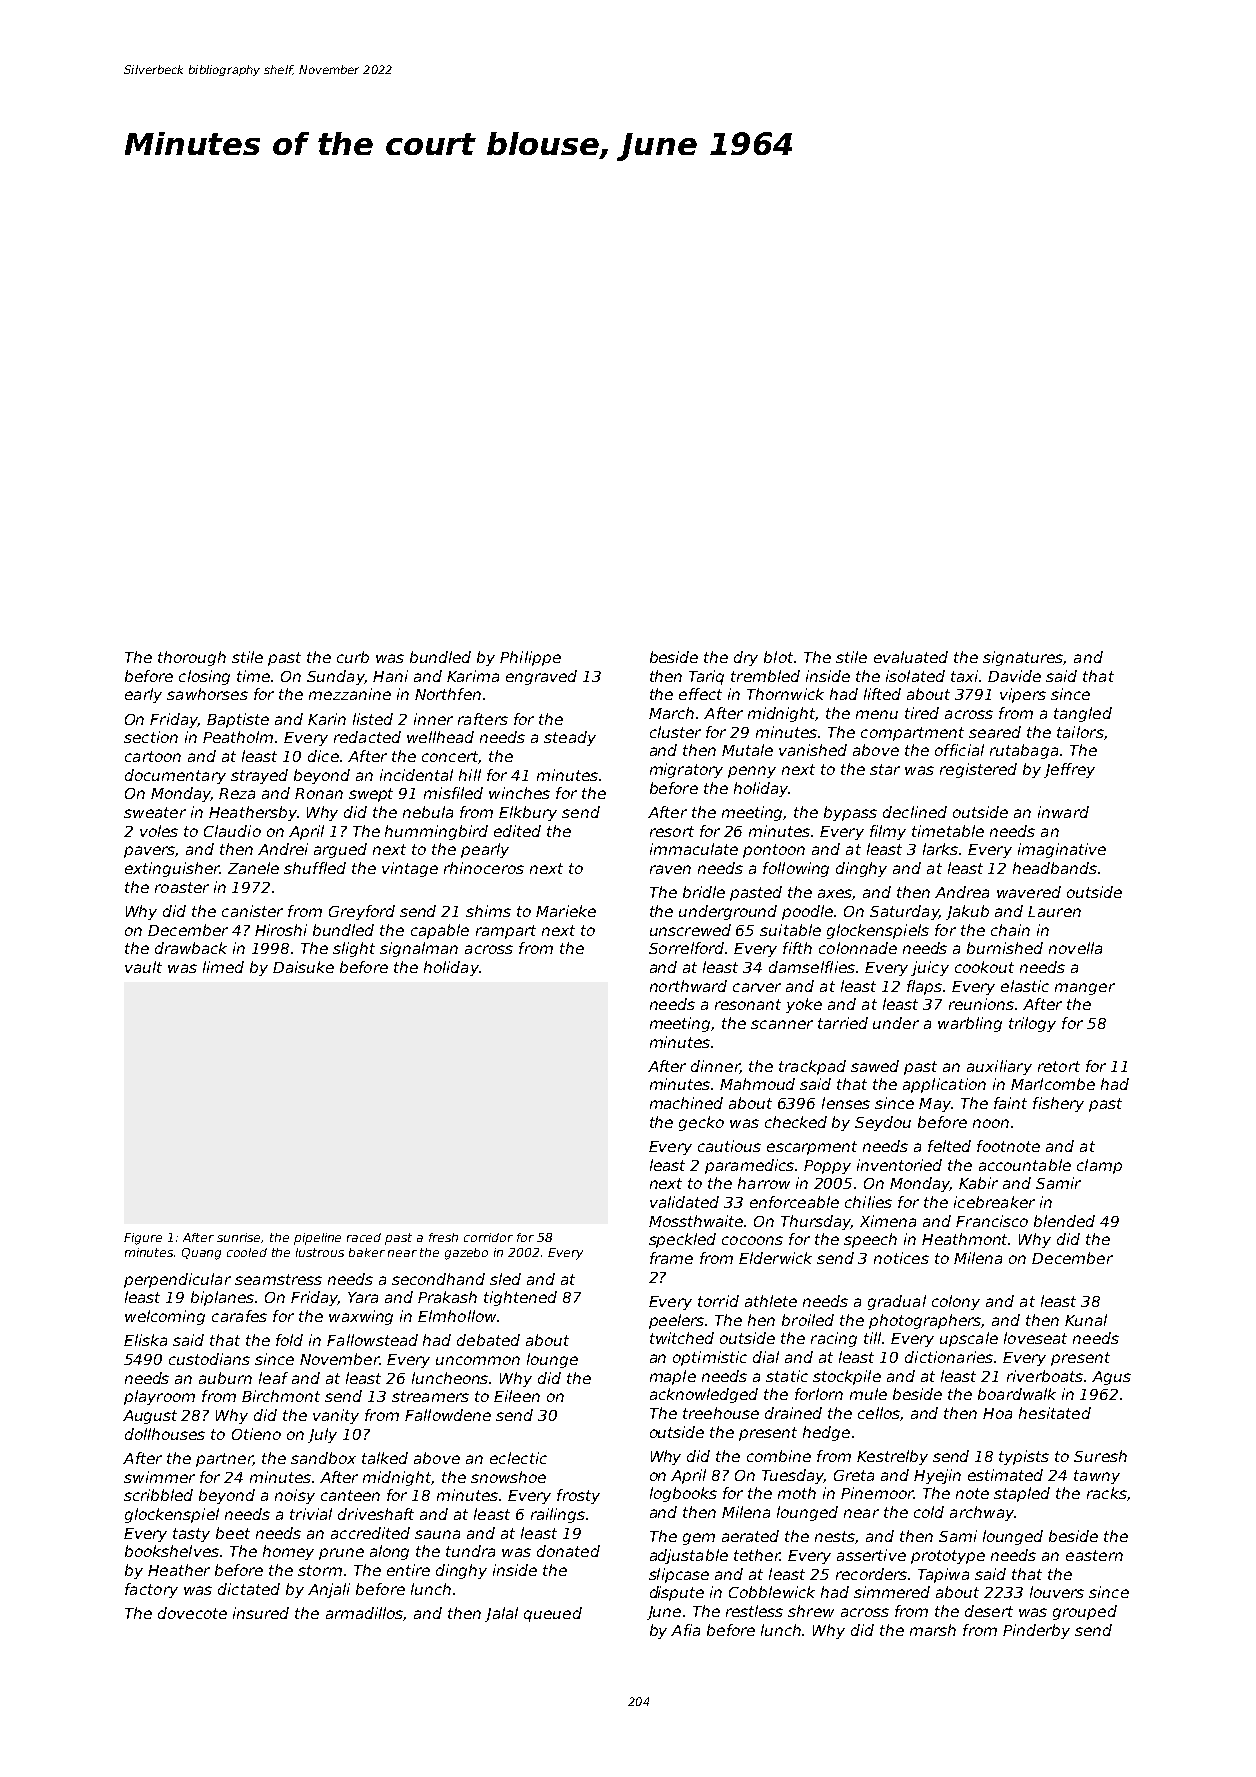 This page has height=1777, width=1256. Describe the element at coordinates (192, 658) in the page. I see `thorough` at that location.
